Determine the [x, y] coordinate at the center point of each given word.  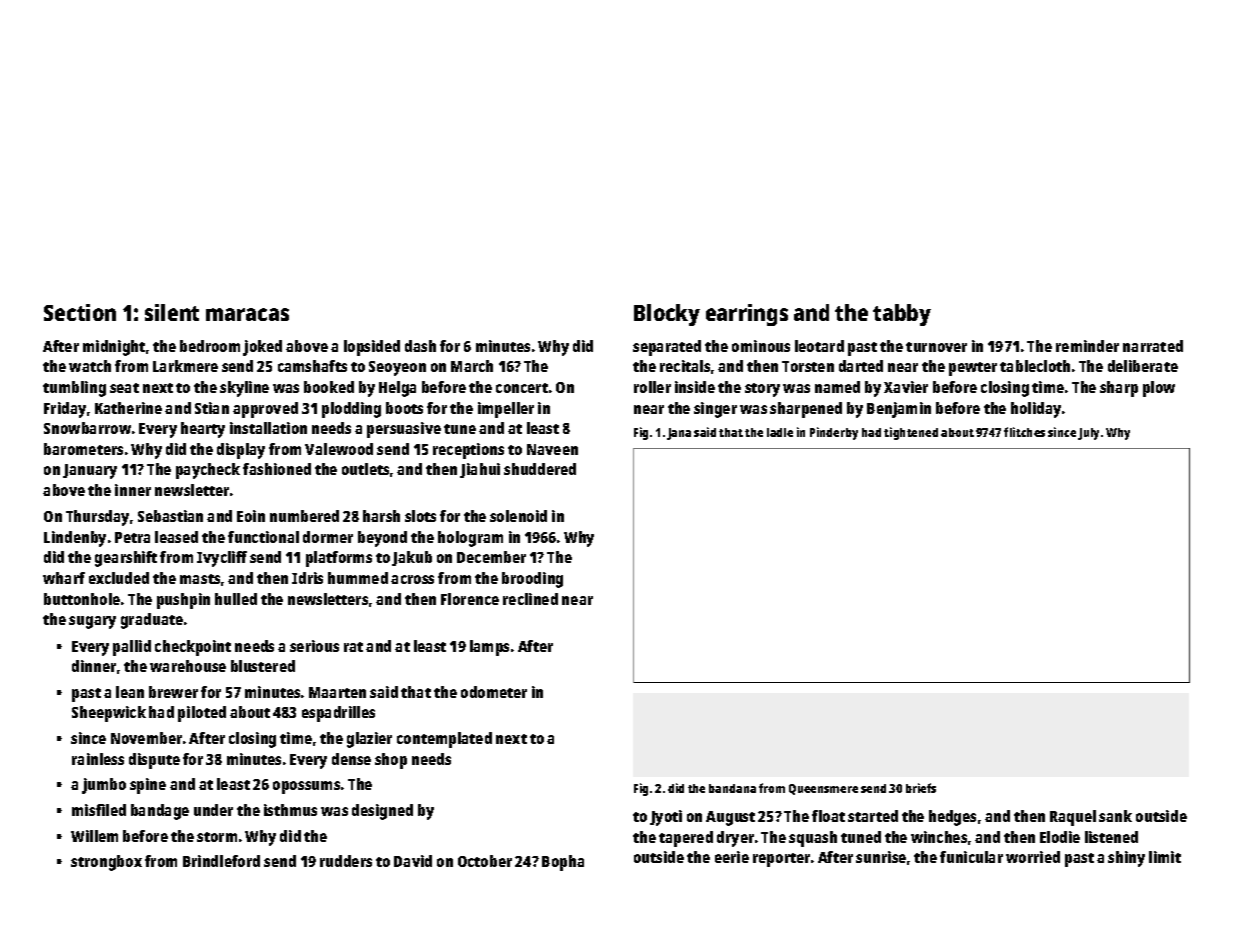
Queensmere [823, 789]
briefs [921, 788]
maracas [247, 314]
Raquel [1073, 818]
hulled [236, 599]
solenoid [518, 516]
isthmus [290, 810]
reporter [781, 860]
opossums [306, 787]
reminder [1087, 346]
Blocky [667, 315]
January [90, 471]
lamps [489, 648]
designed [382, 812]
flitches [1024, 432]
